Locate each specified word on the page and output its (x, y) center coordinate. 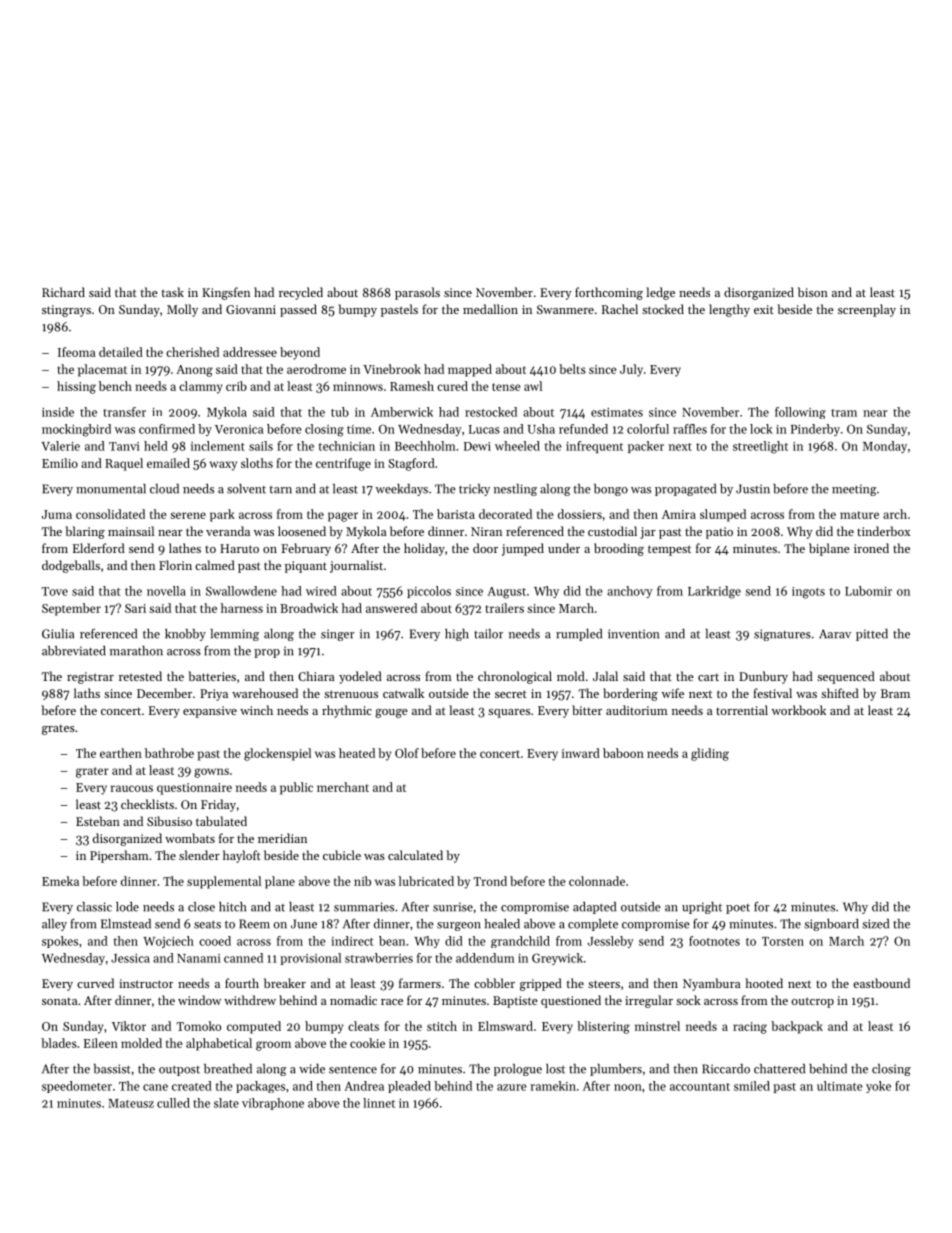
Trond (490, 881)
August (506, 593)
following (800, 413)
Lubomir (868, 591)
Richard (63, 292)
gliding (710, 754)
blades (59, 1043)
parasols (417, 293)
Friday (218, 805)
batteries (212, 676)
